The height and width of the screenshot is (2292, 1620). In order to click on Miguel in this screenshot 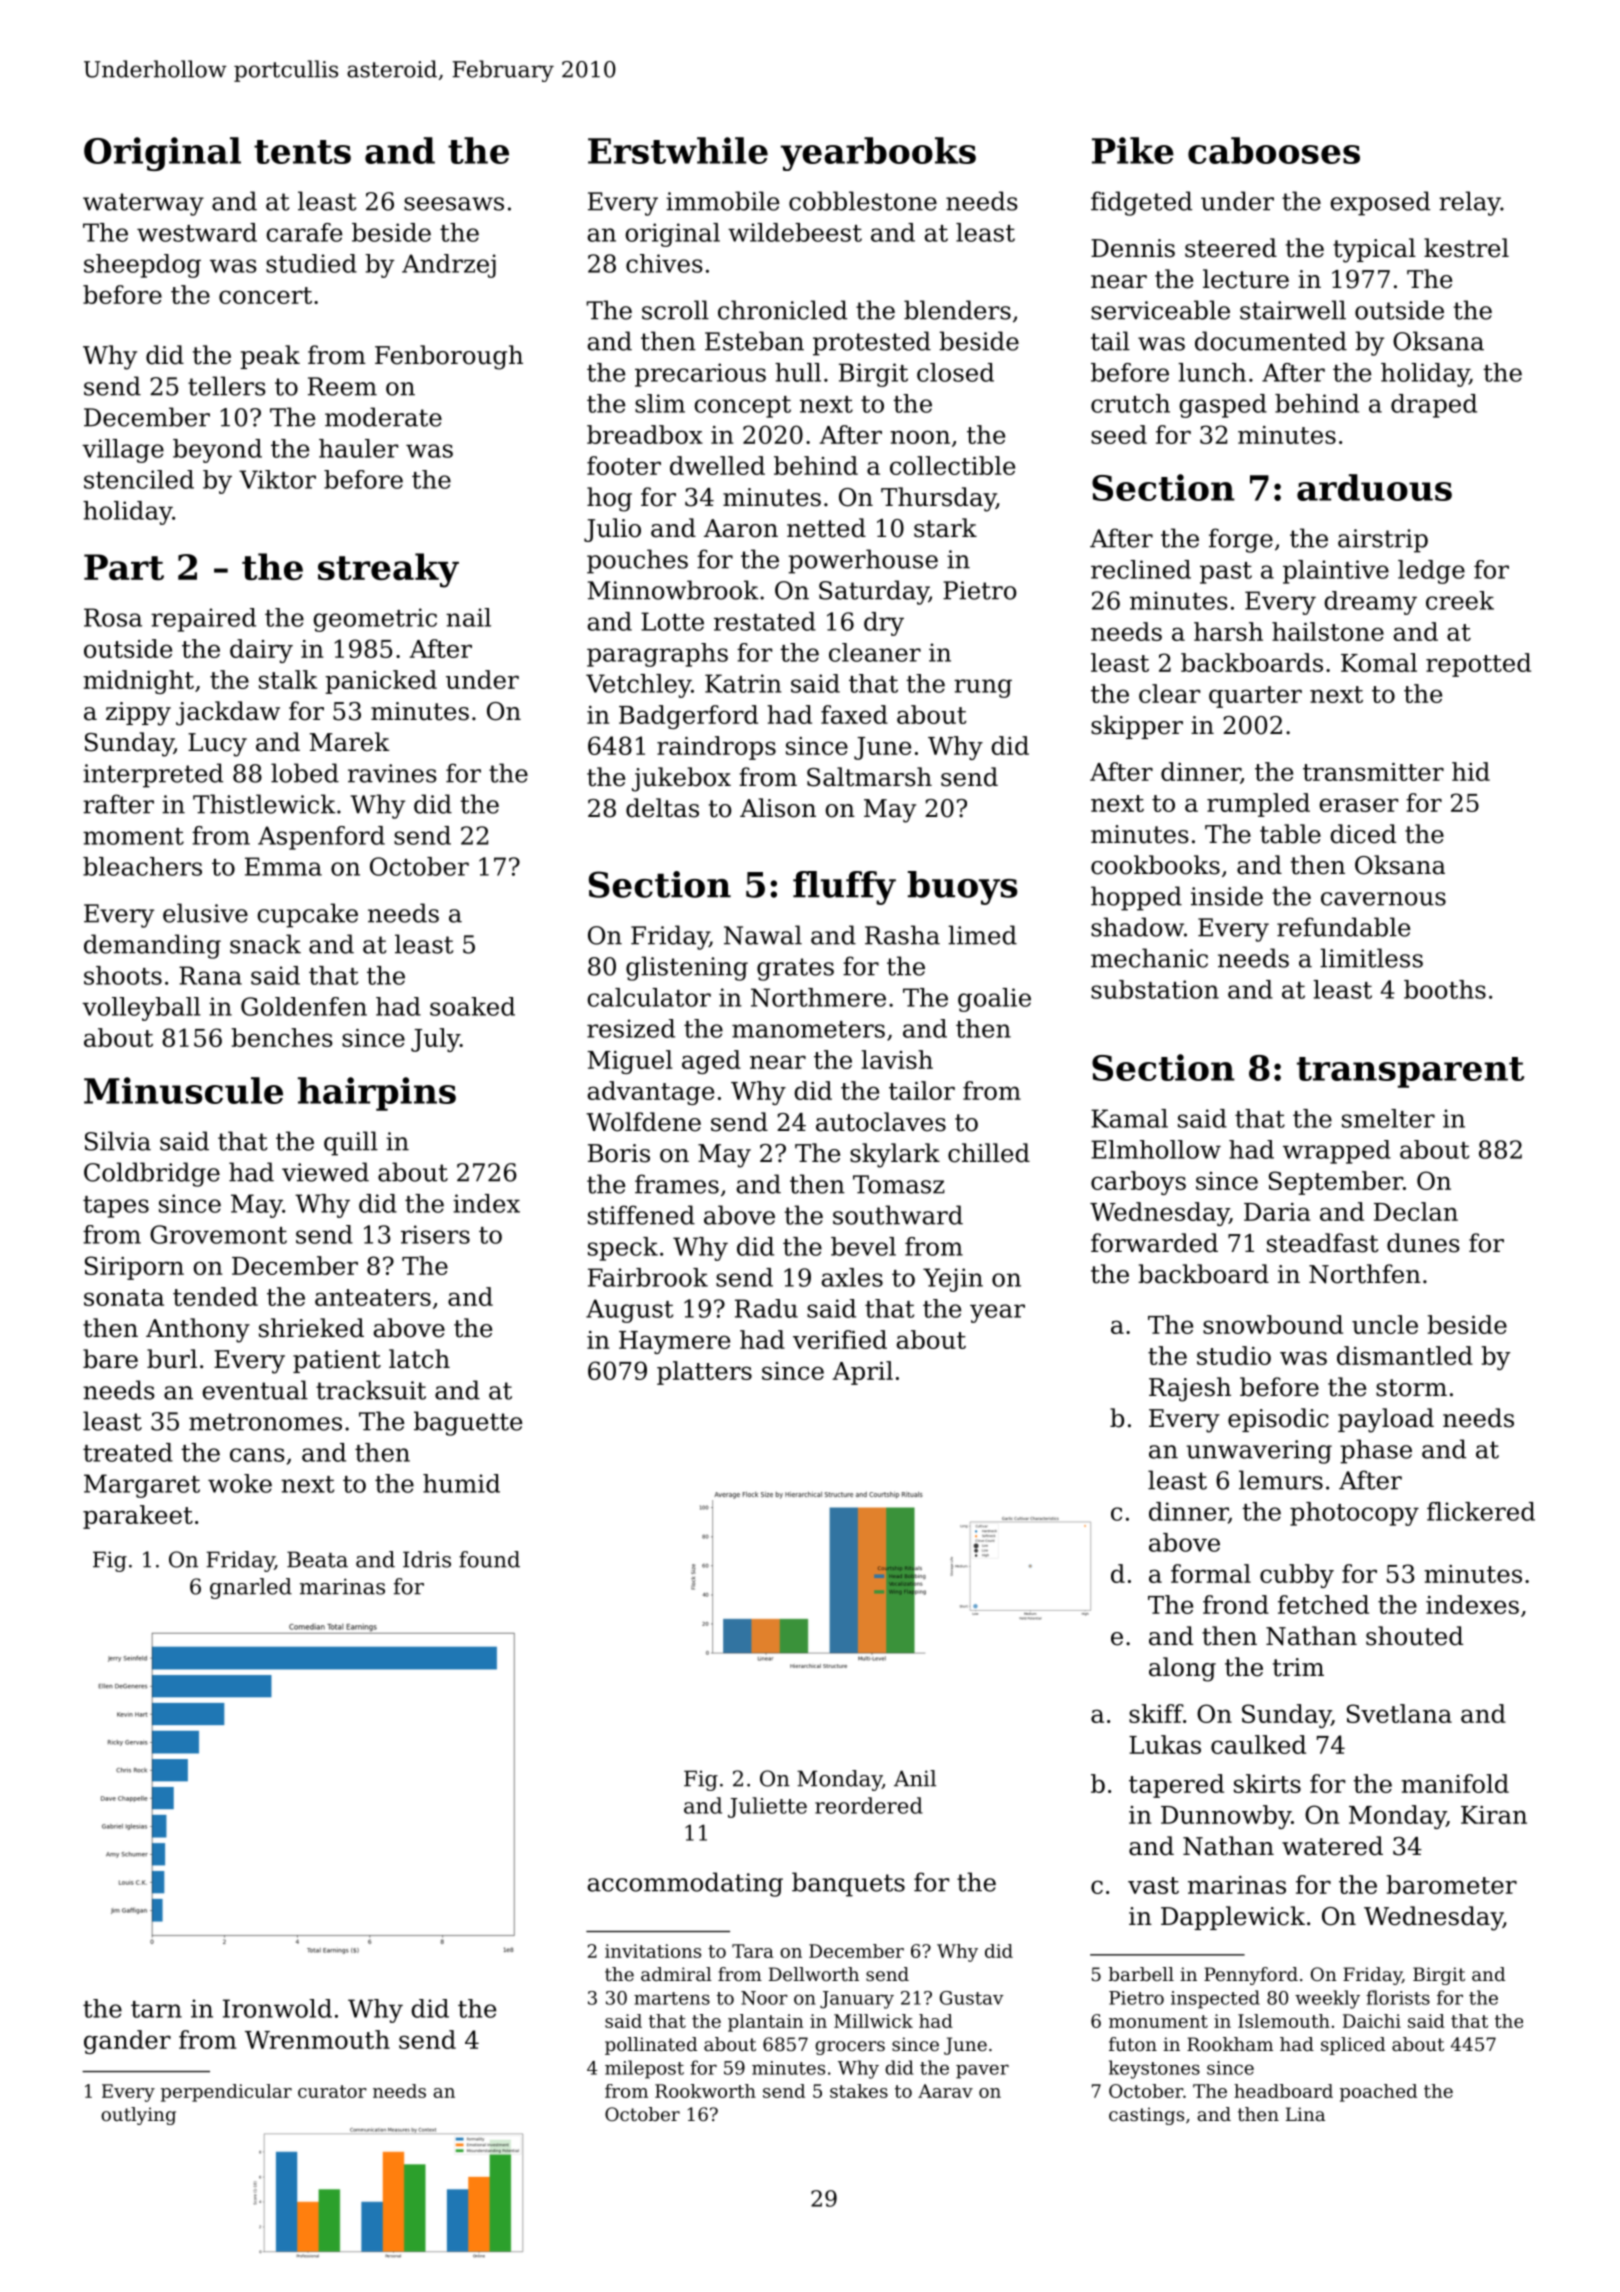, I will do `click(630, 1062)`.
